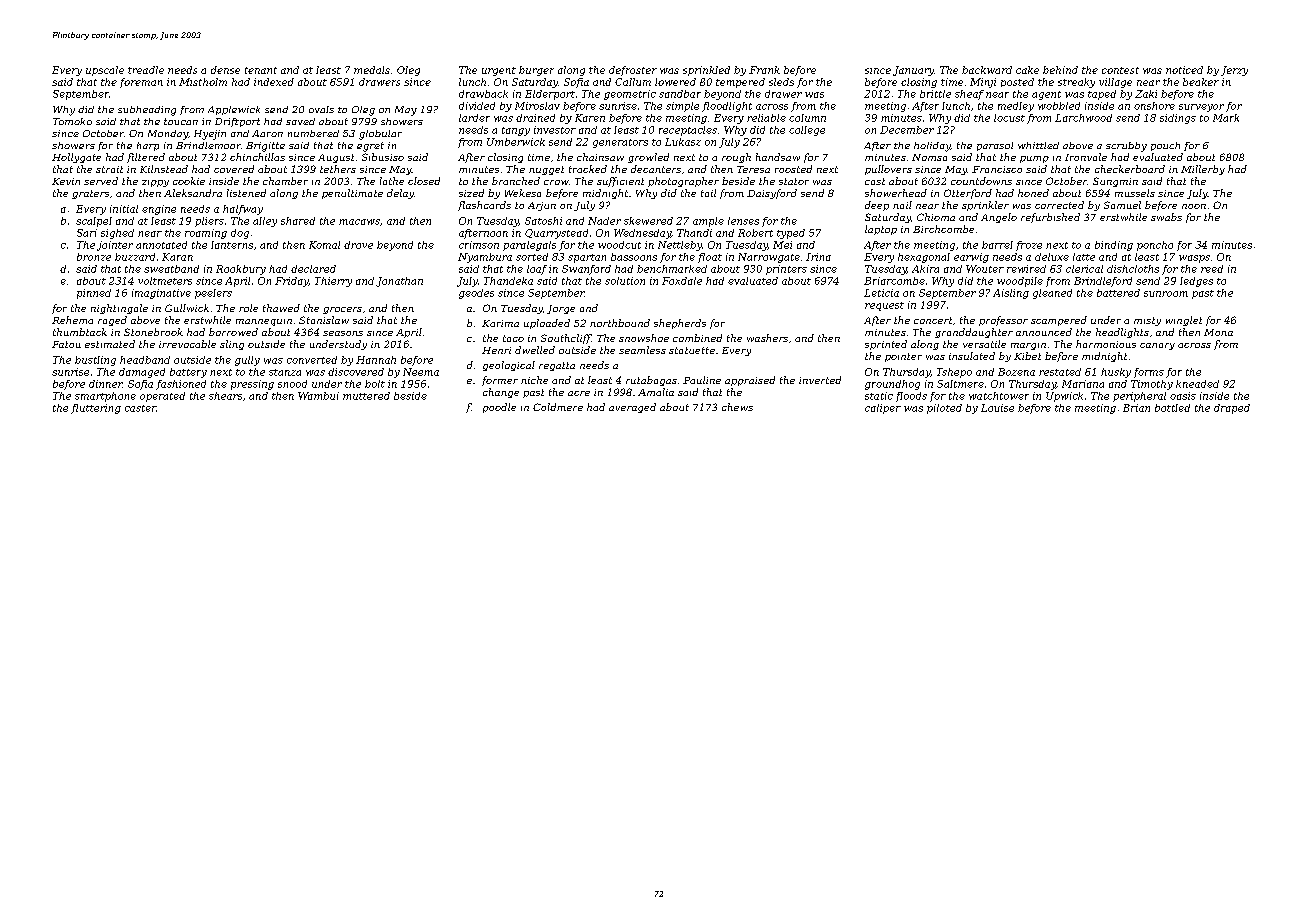  Describe the element at coordinates (778, 157) in the page. I see `handsaw` at that location.
